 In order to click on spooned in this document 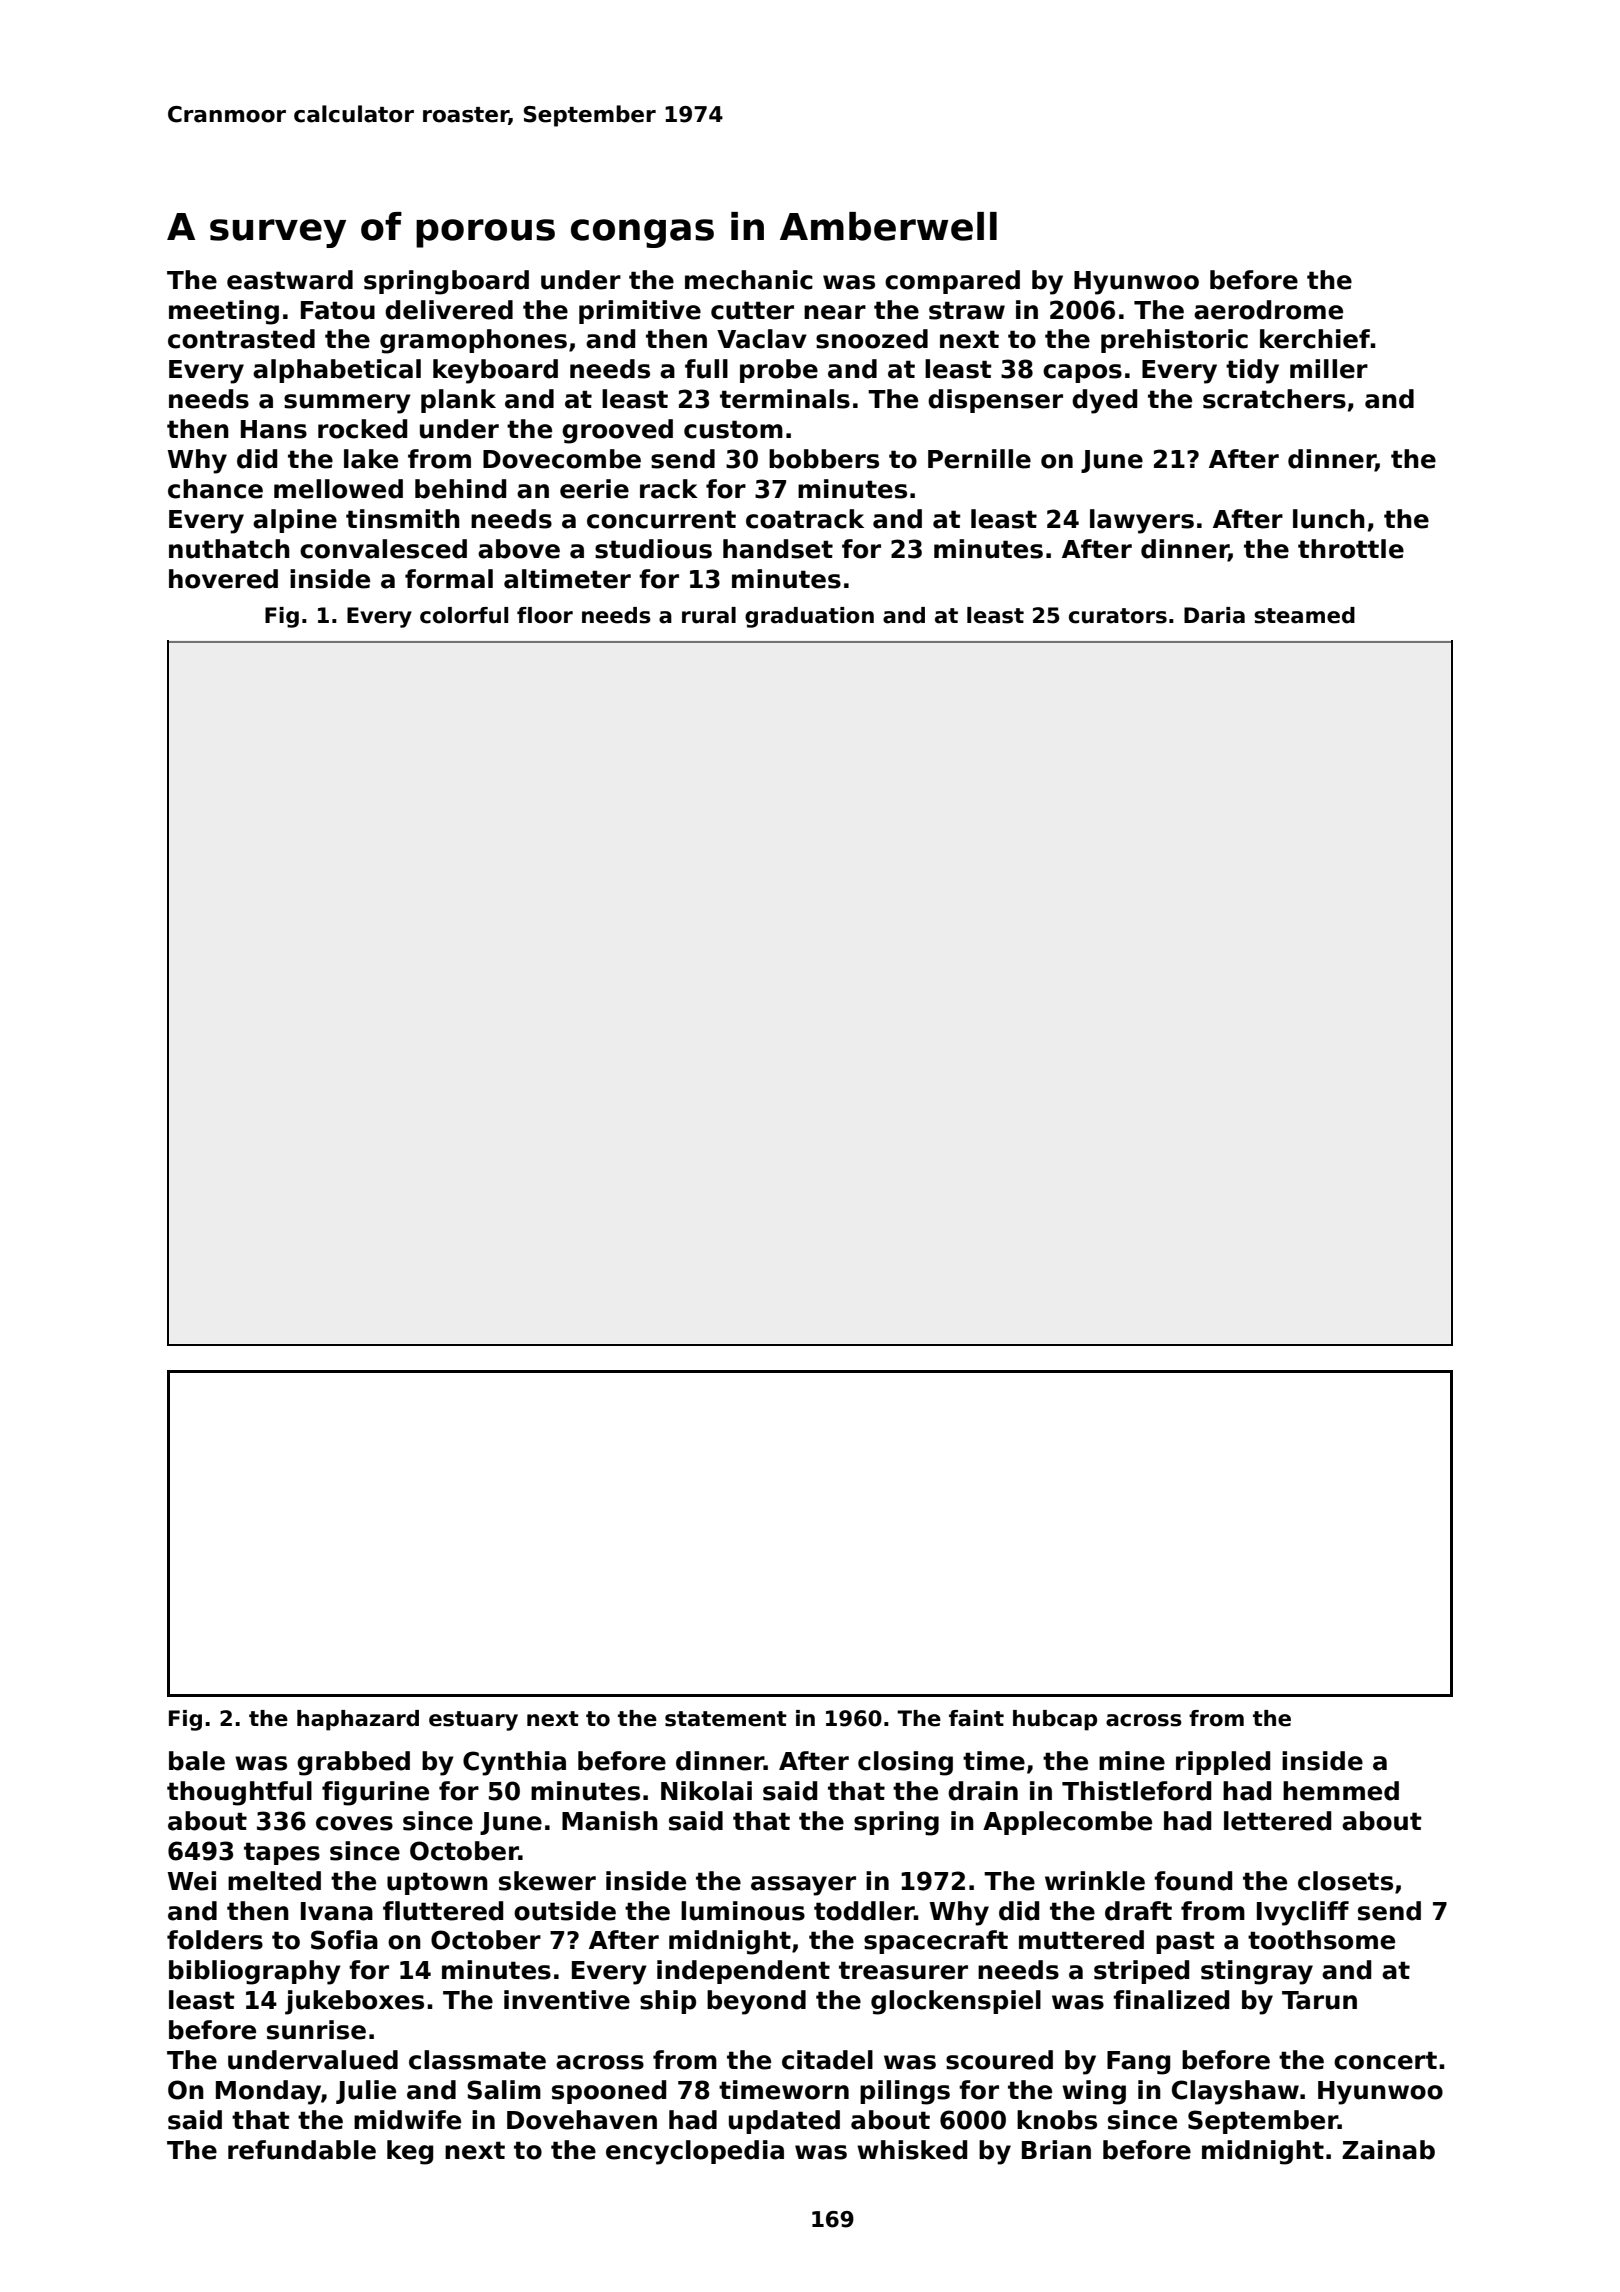, I will do `click(609, 2092)`.
